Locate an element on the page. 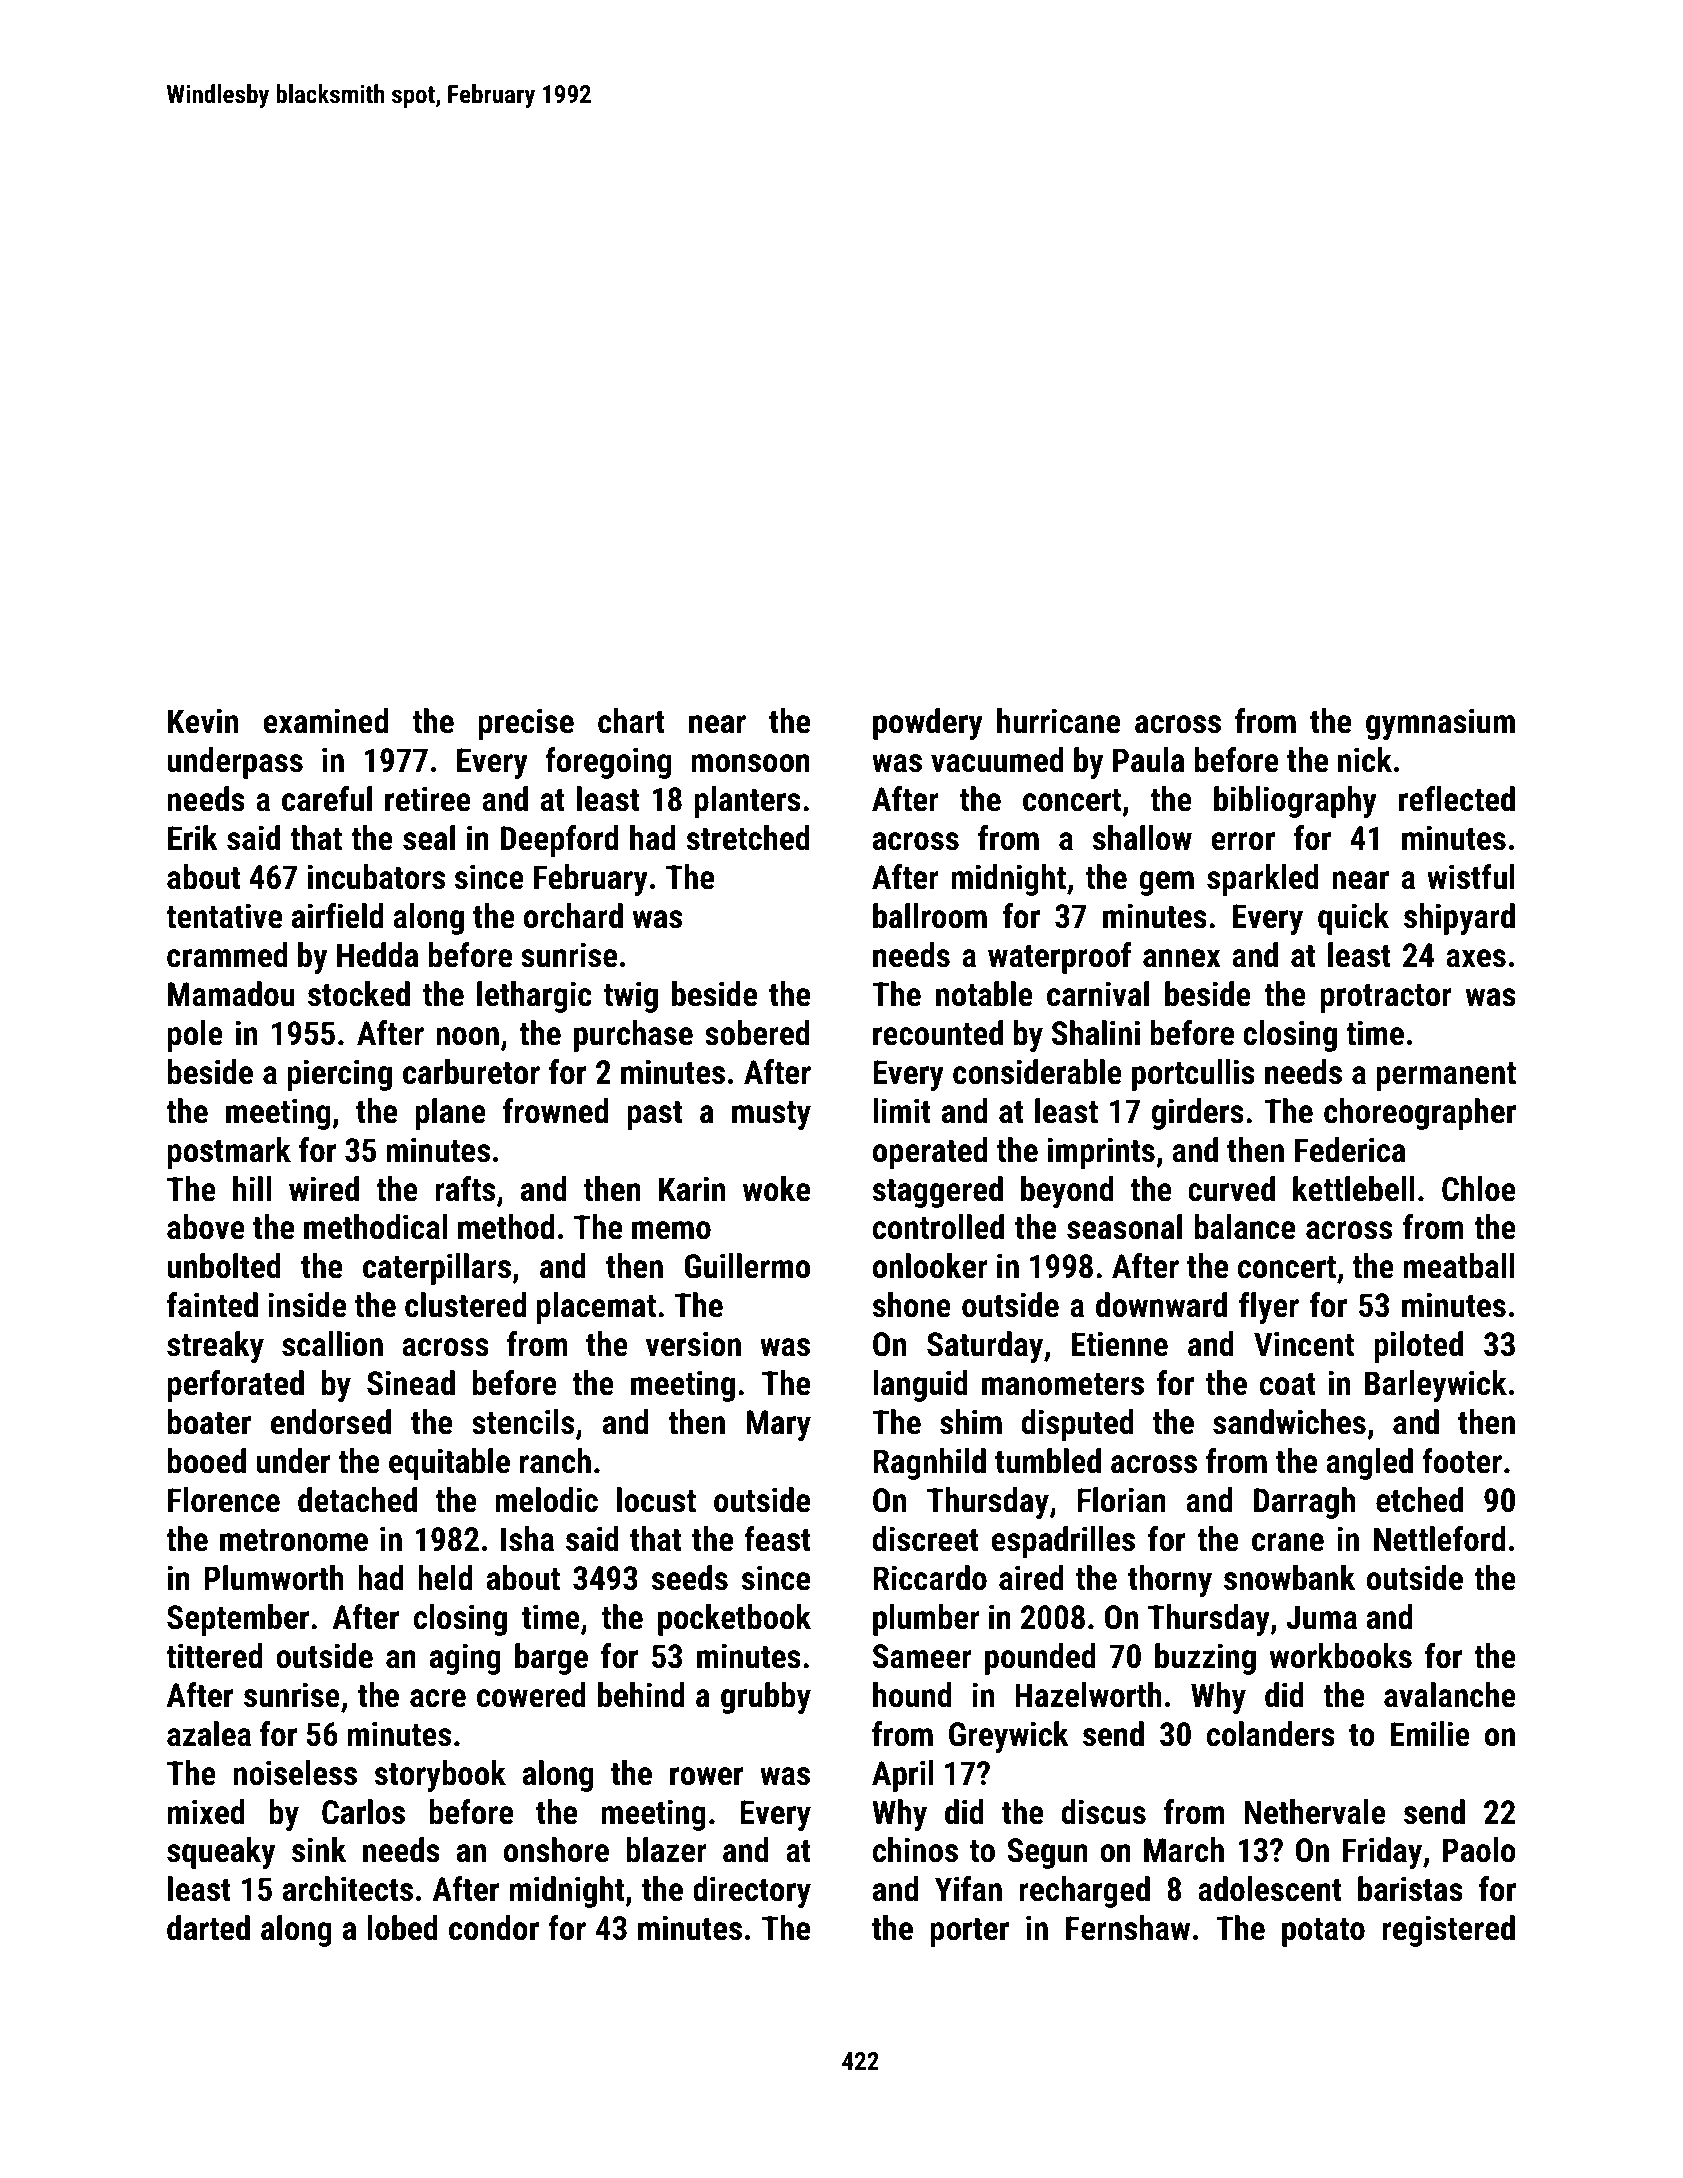 Image resolution: width=1683 pixels, height=2178 pixels. inside is located at coordinates (307, 1305).
